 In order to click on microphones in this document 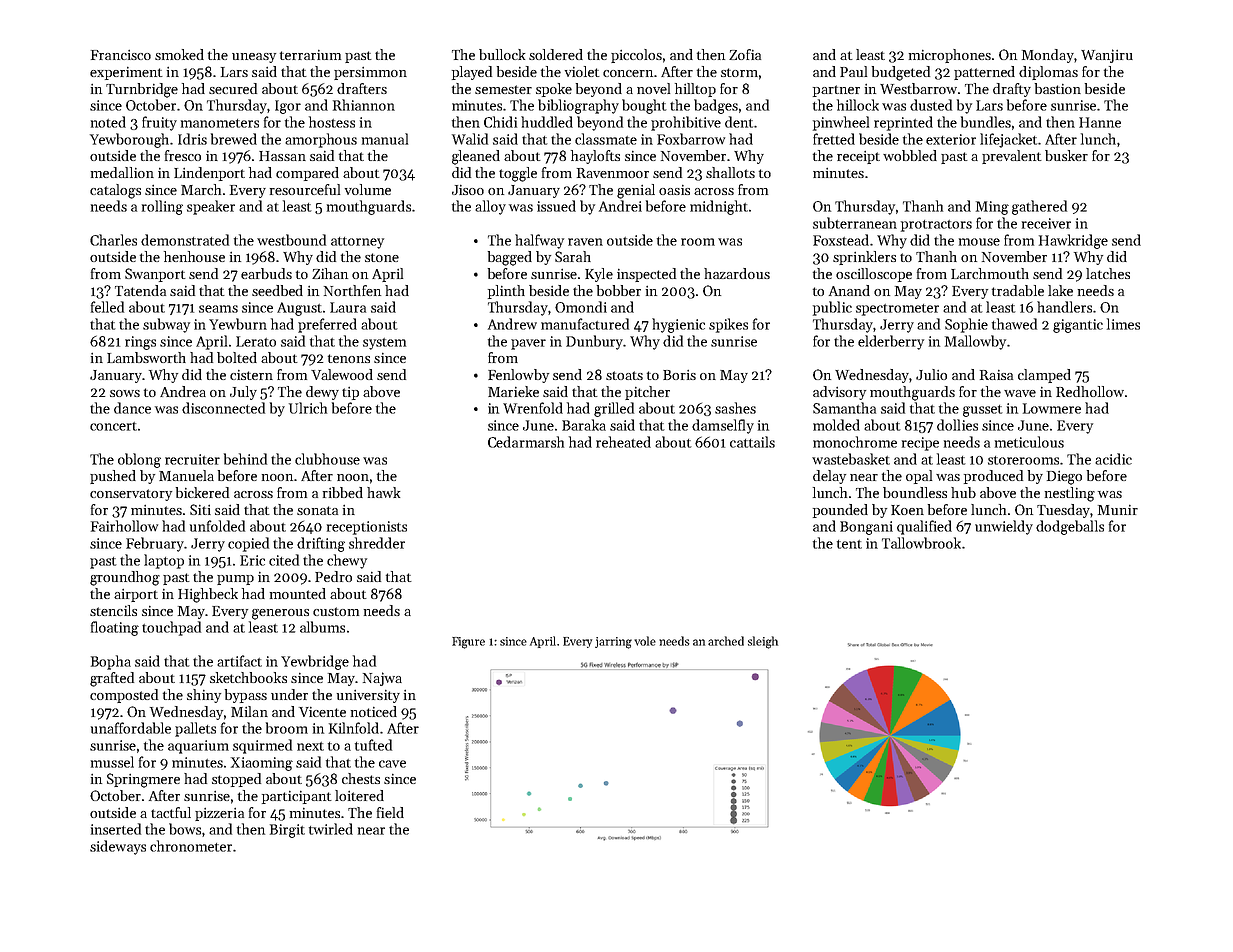, I will do `click(950, 56)`.
